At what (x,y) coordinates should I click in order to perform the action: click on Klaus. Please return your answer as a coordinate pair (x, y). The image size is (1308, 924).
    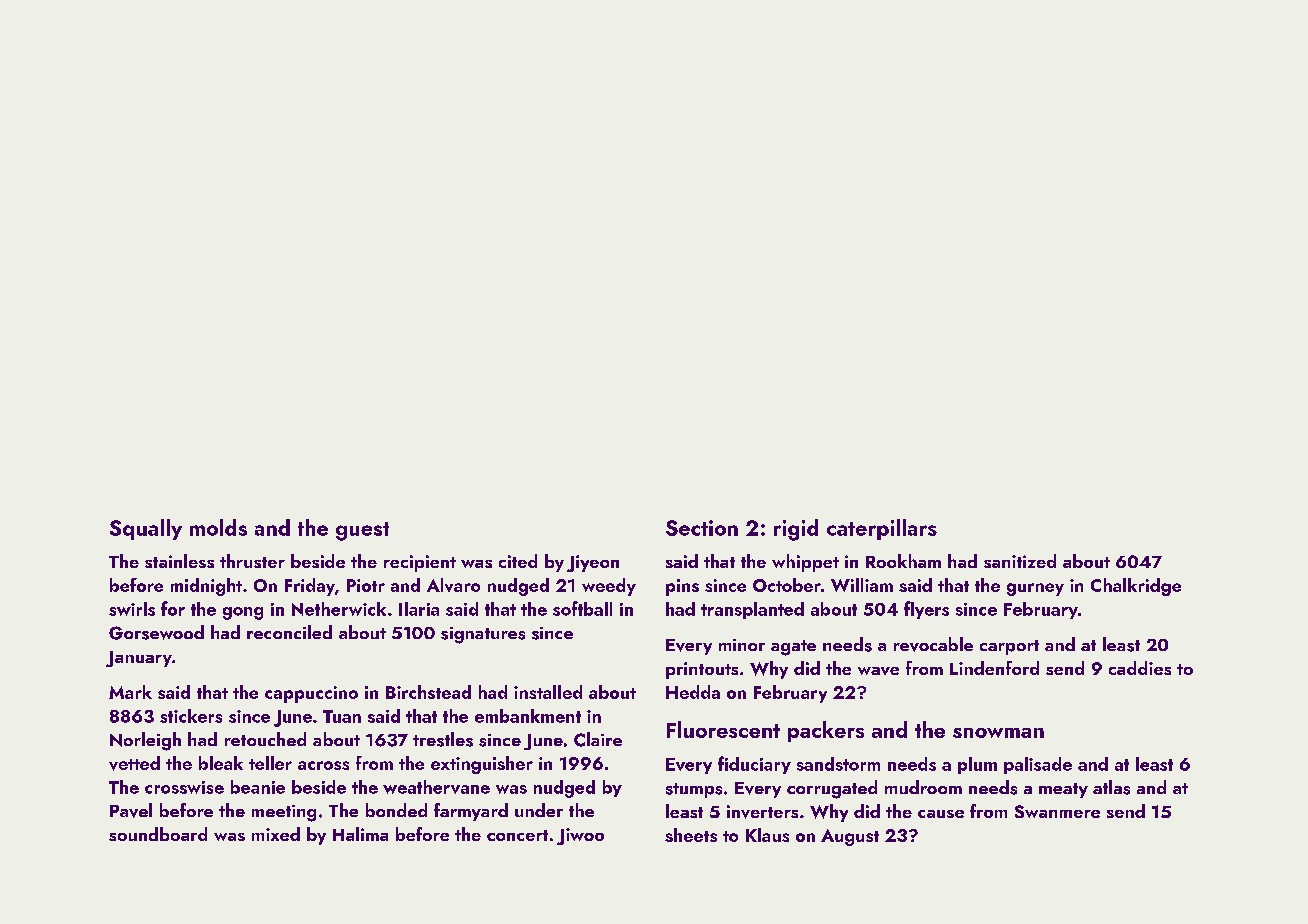
    Looking at the image, I should click on (767, 835).
